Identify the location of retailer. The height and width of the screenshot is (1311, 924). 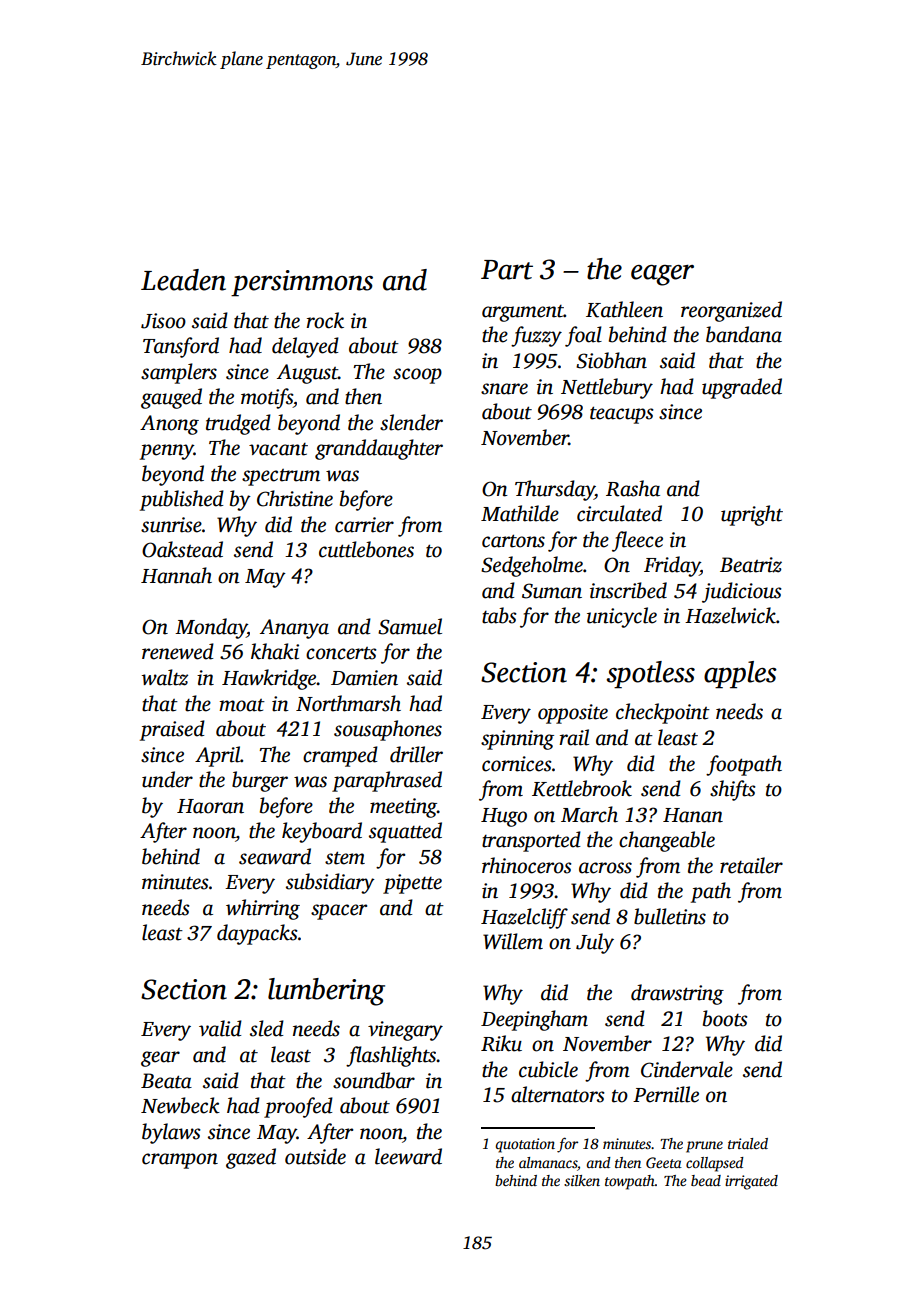
(751, 865).
